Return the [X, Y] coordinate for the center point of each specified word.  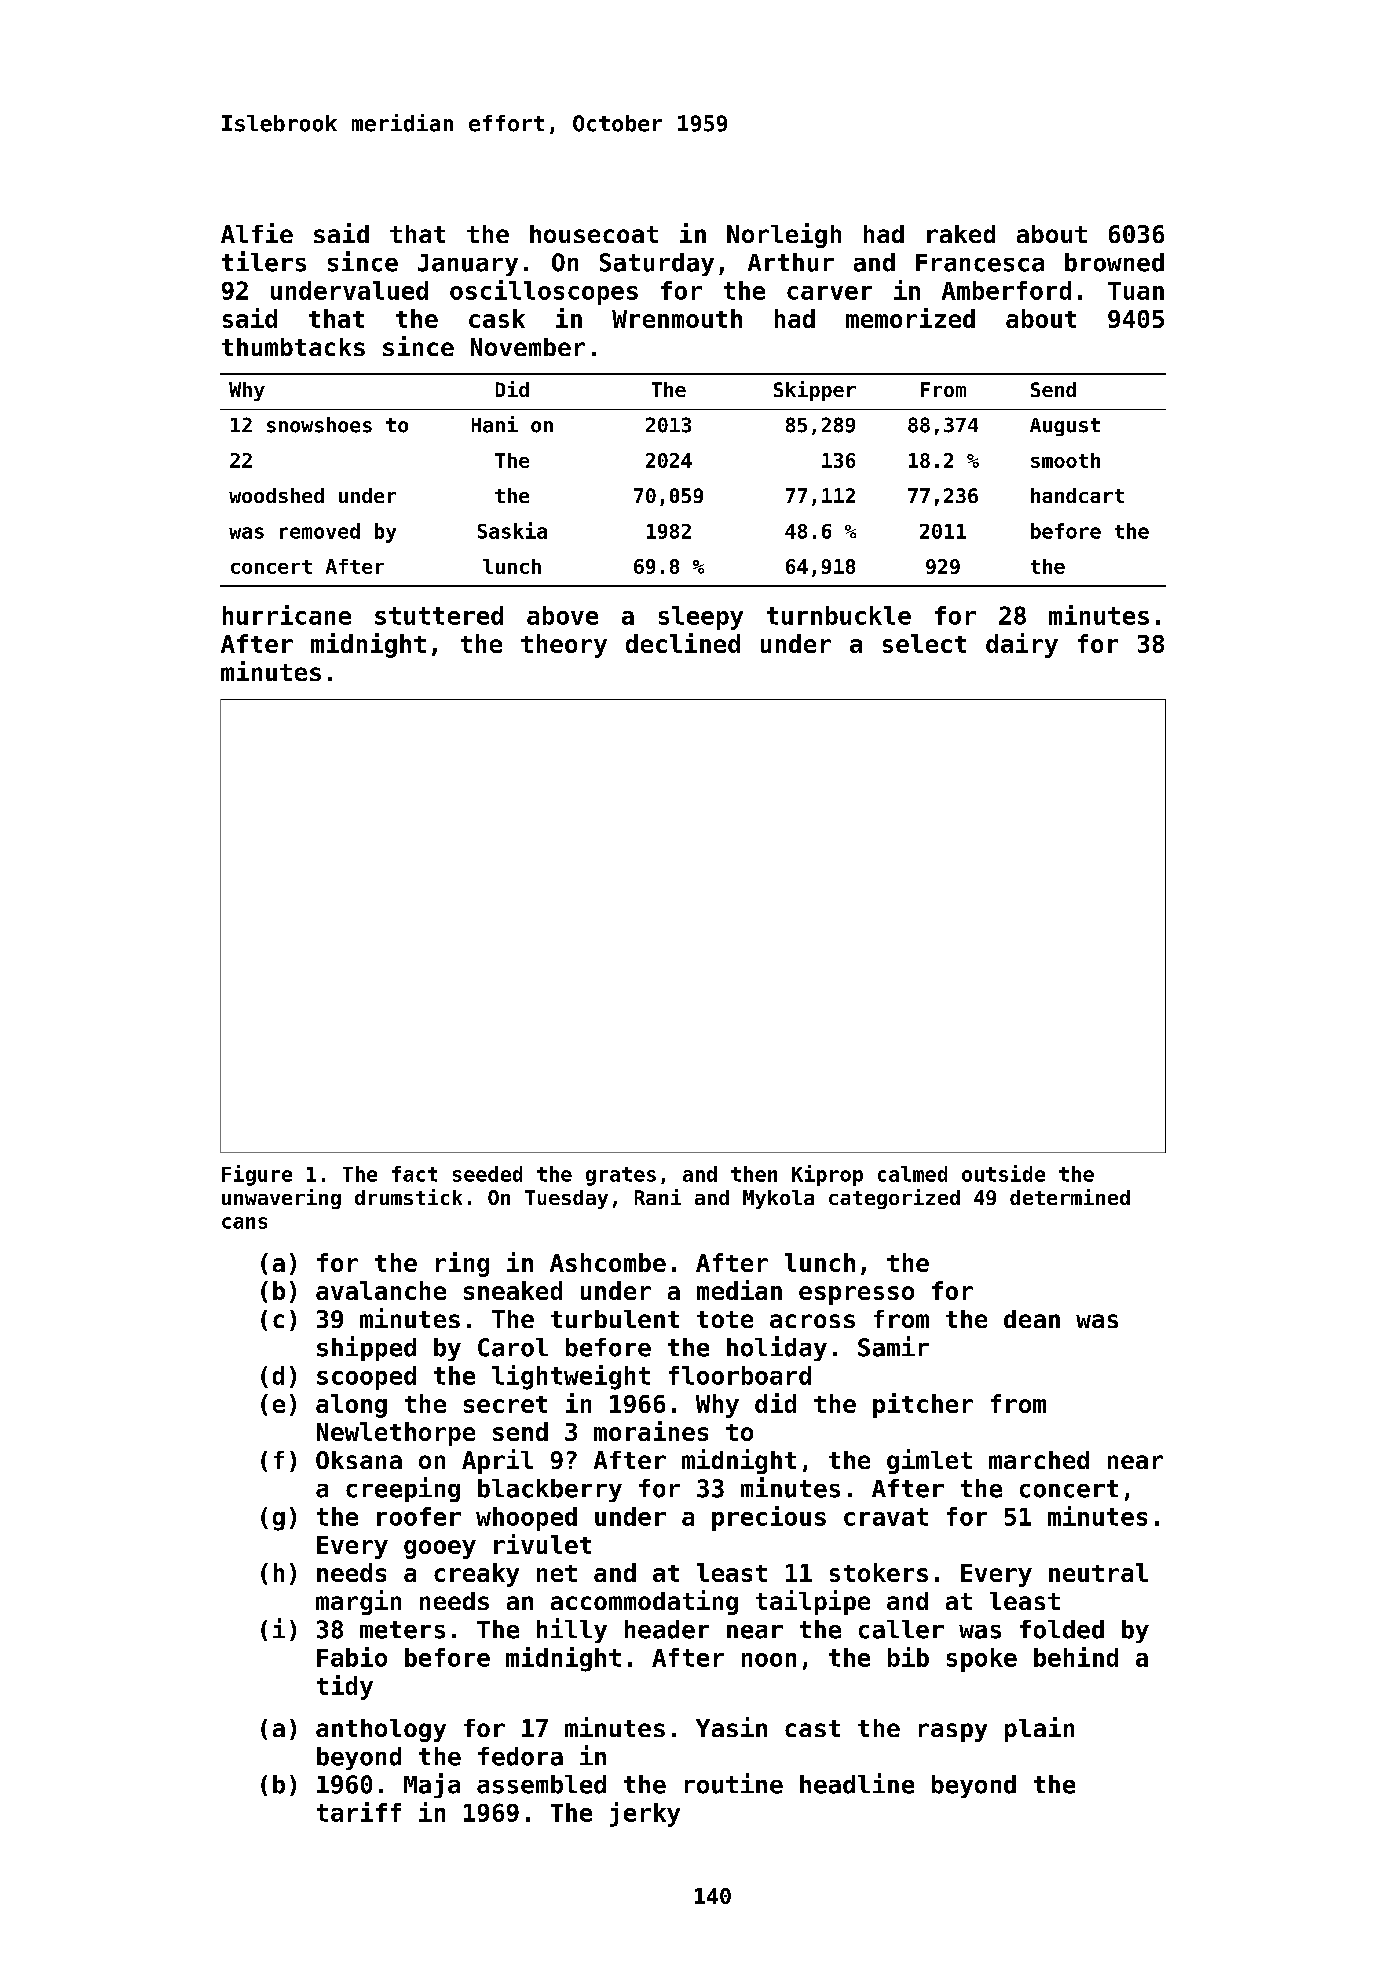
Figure [257, 1175]
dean [1032, 1319]
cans [244, 1223]
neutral [1098, 1572]
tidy [345, 1687]
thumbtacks [293, 347]
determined [1070, 1197]
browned [1114, 262]
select [924, 643]
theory [564, 646]
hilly [572, 1630]
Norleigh [784, 235]
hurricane [287, 615]
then [754, 1174]
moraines [651, 1431]
